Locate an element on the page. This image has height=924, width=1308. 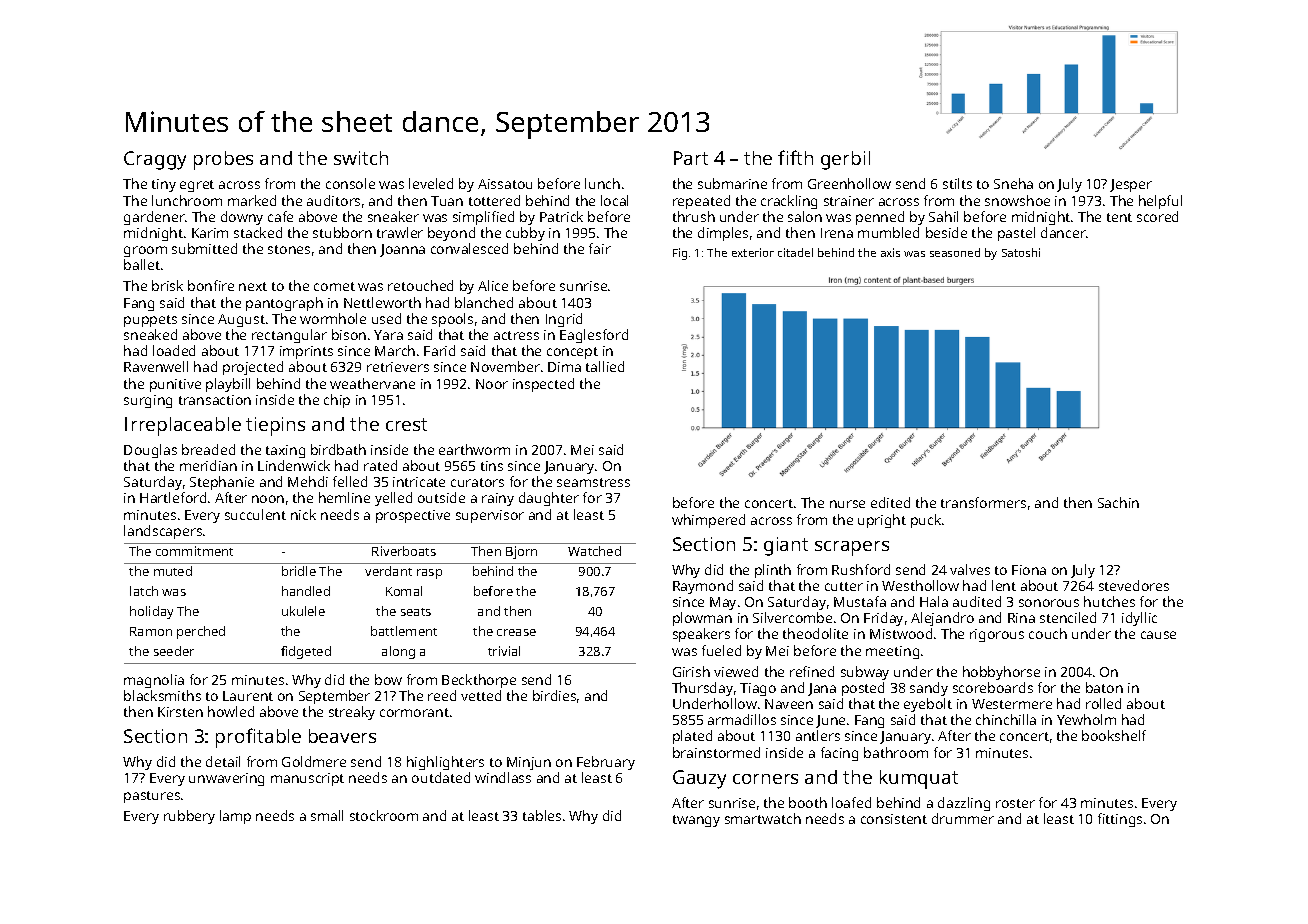
armadillos is located at coordinates (742, 719).
